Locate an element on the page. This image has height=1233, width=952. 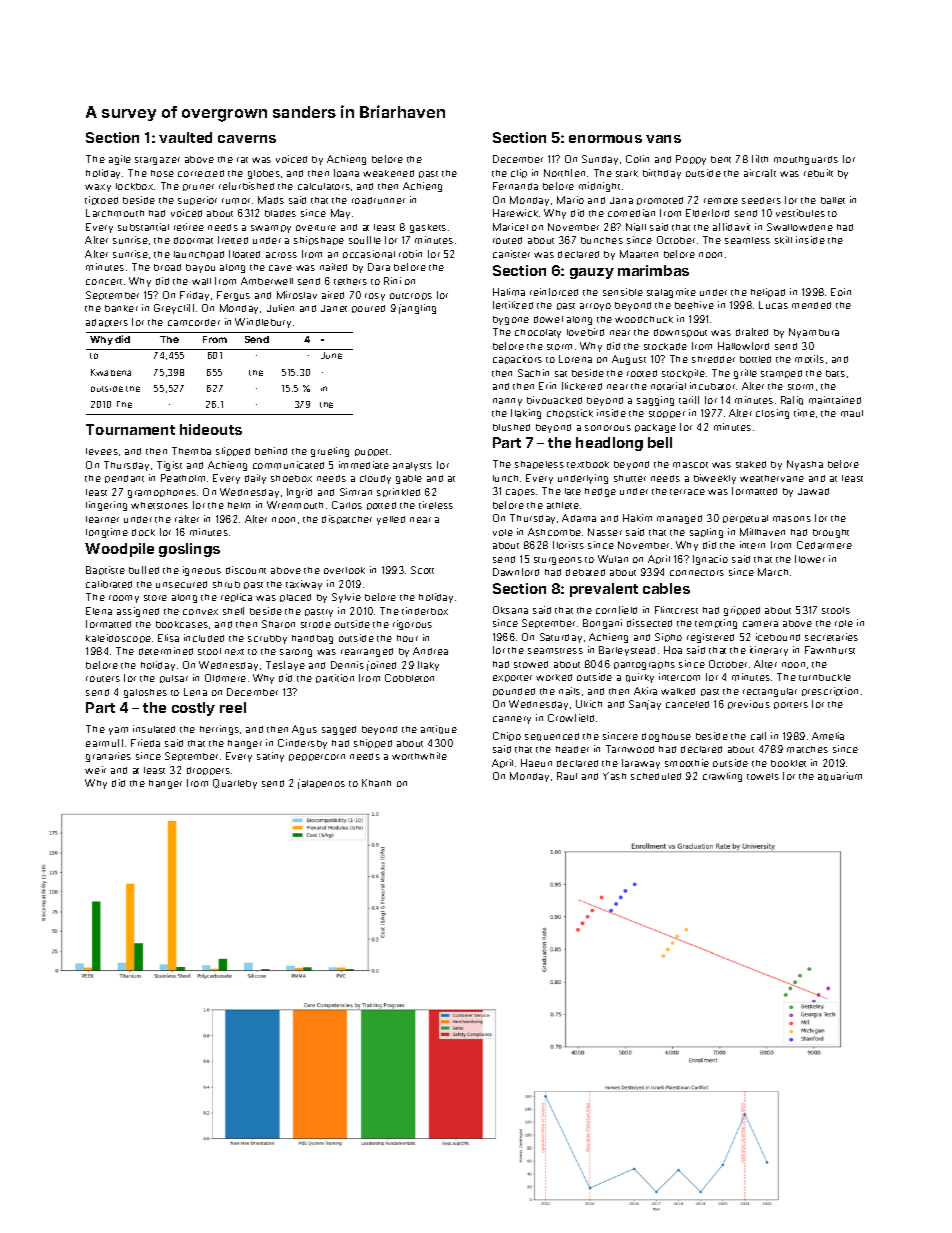
galoshes is located at coordinates (145, 693).
